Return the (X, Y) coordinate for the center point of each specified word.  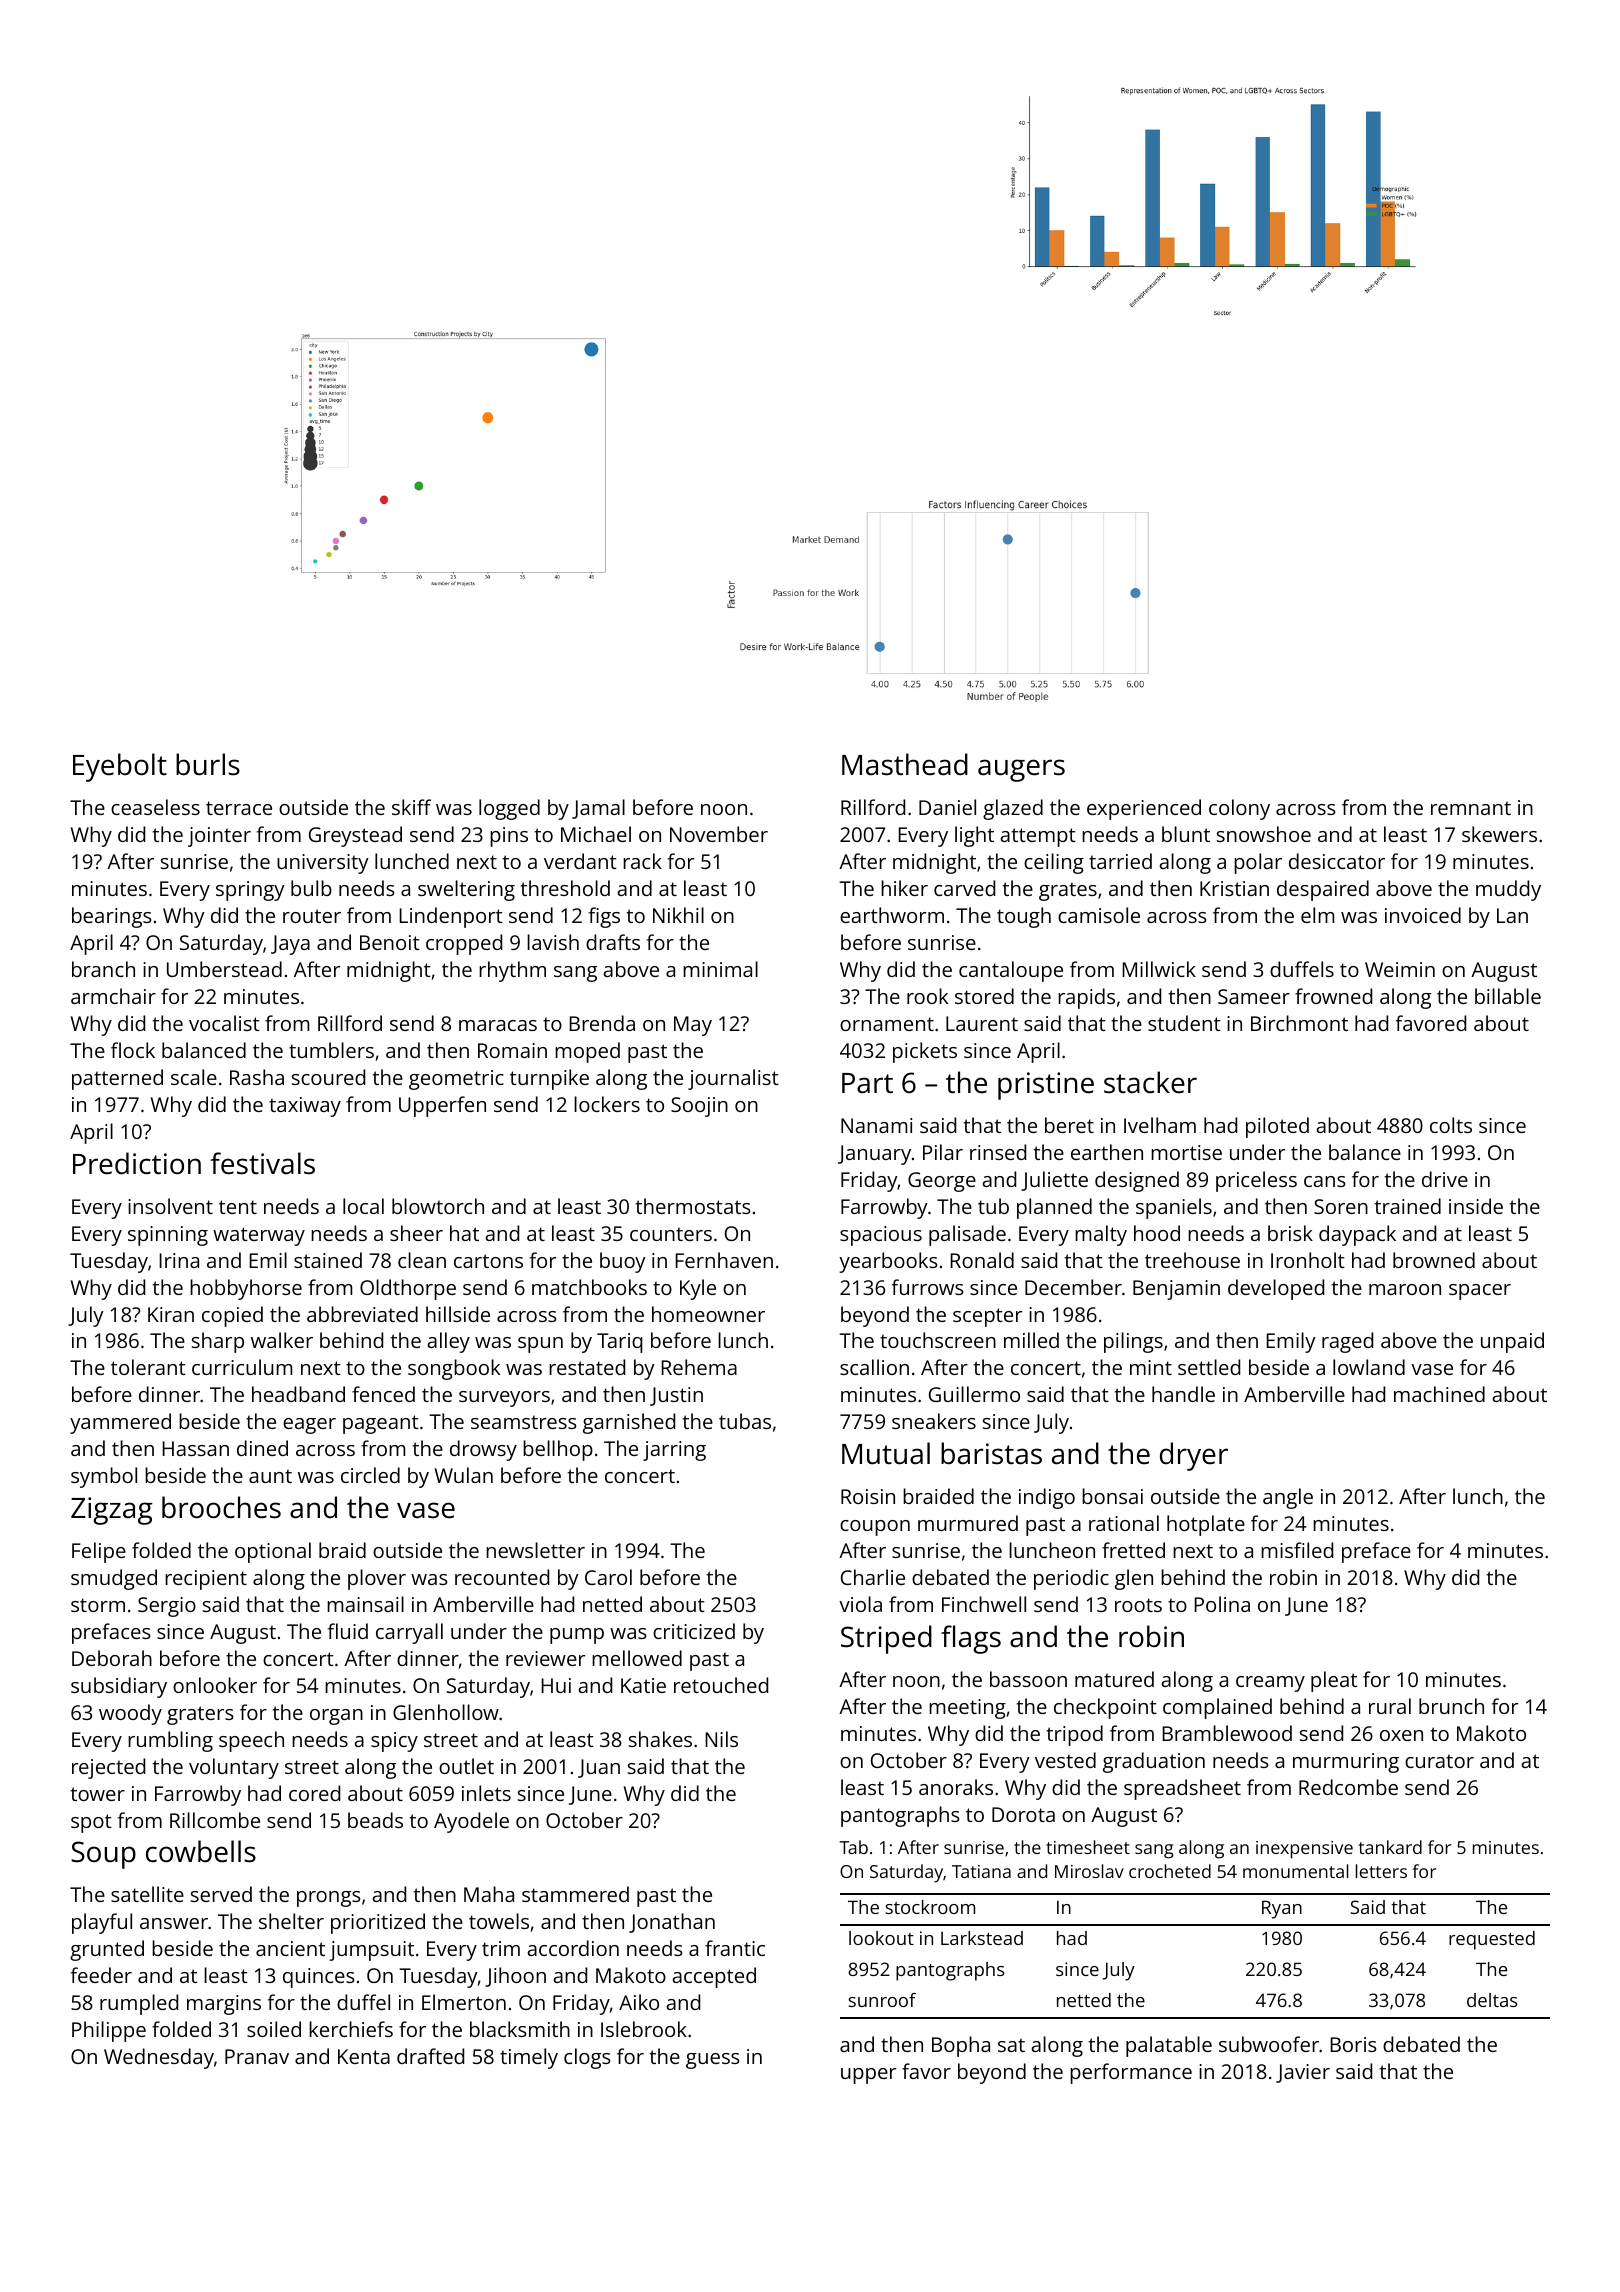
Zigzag (111, 1511)
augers (1021, 770)
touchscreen (938, 1340)
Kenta (364, 2056)
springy (250, 891)
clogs (587, 2058)
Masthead (905, 764)
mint (1151, 1367)
